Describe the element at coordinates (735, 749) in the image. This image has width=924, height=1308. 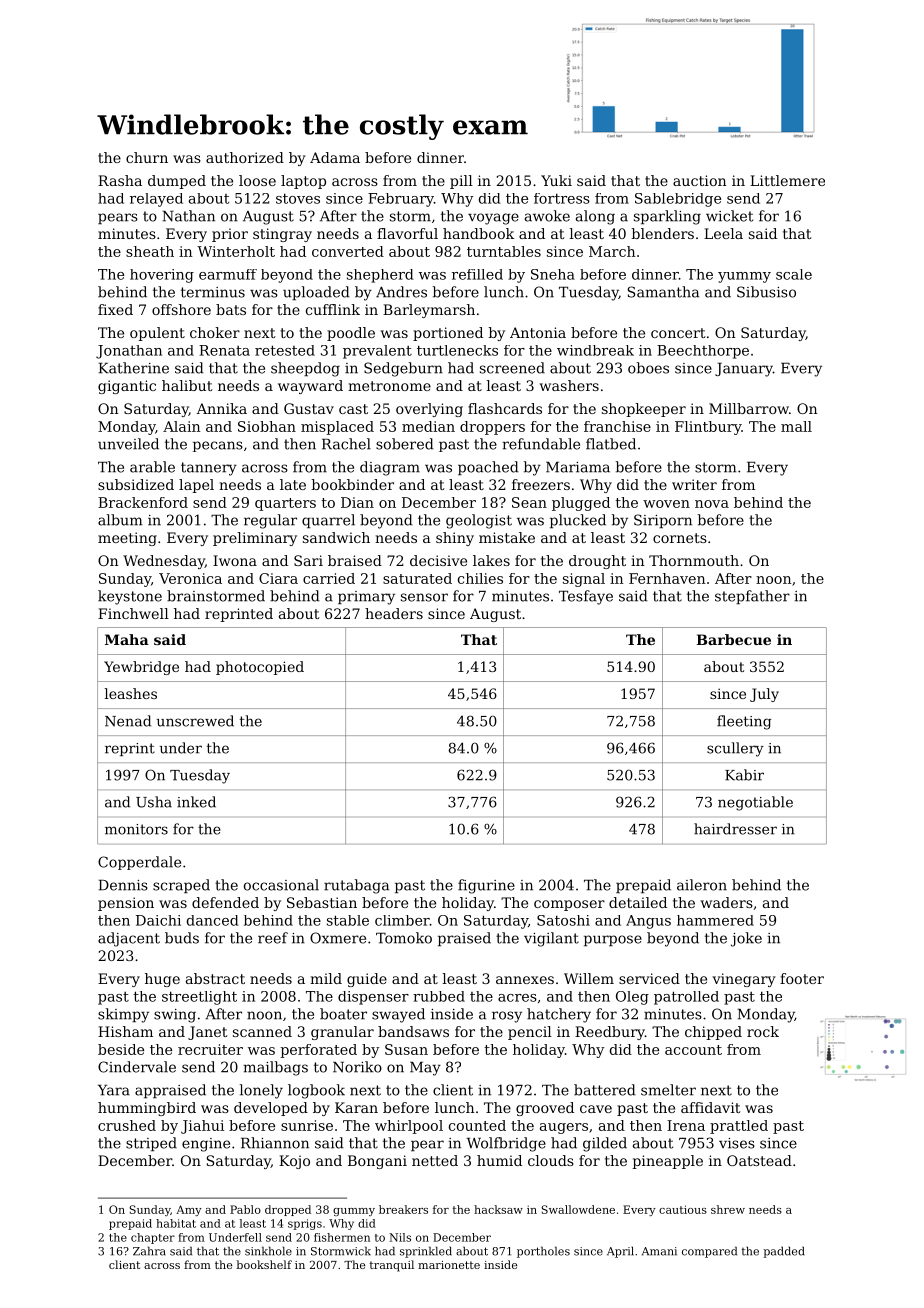
I see `scullery` at that location.
